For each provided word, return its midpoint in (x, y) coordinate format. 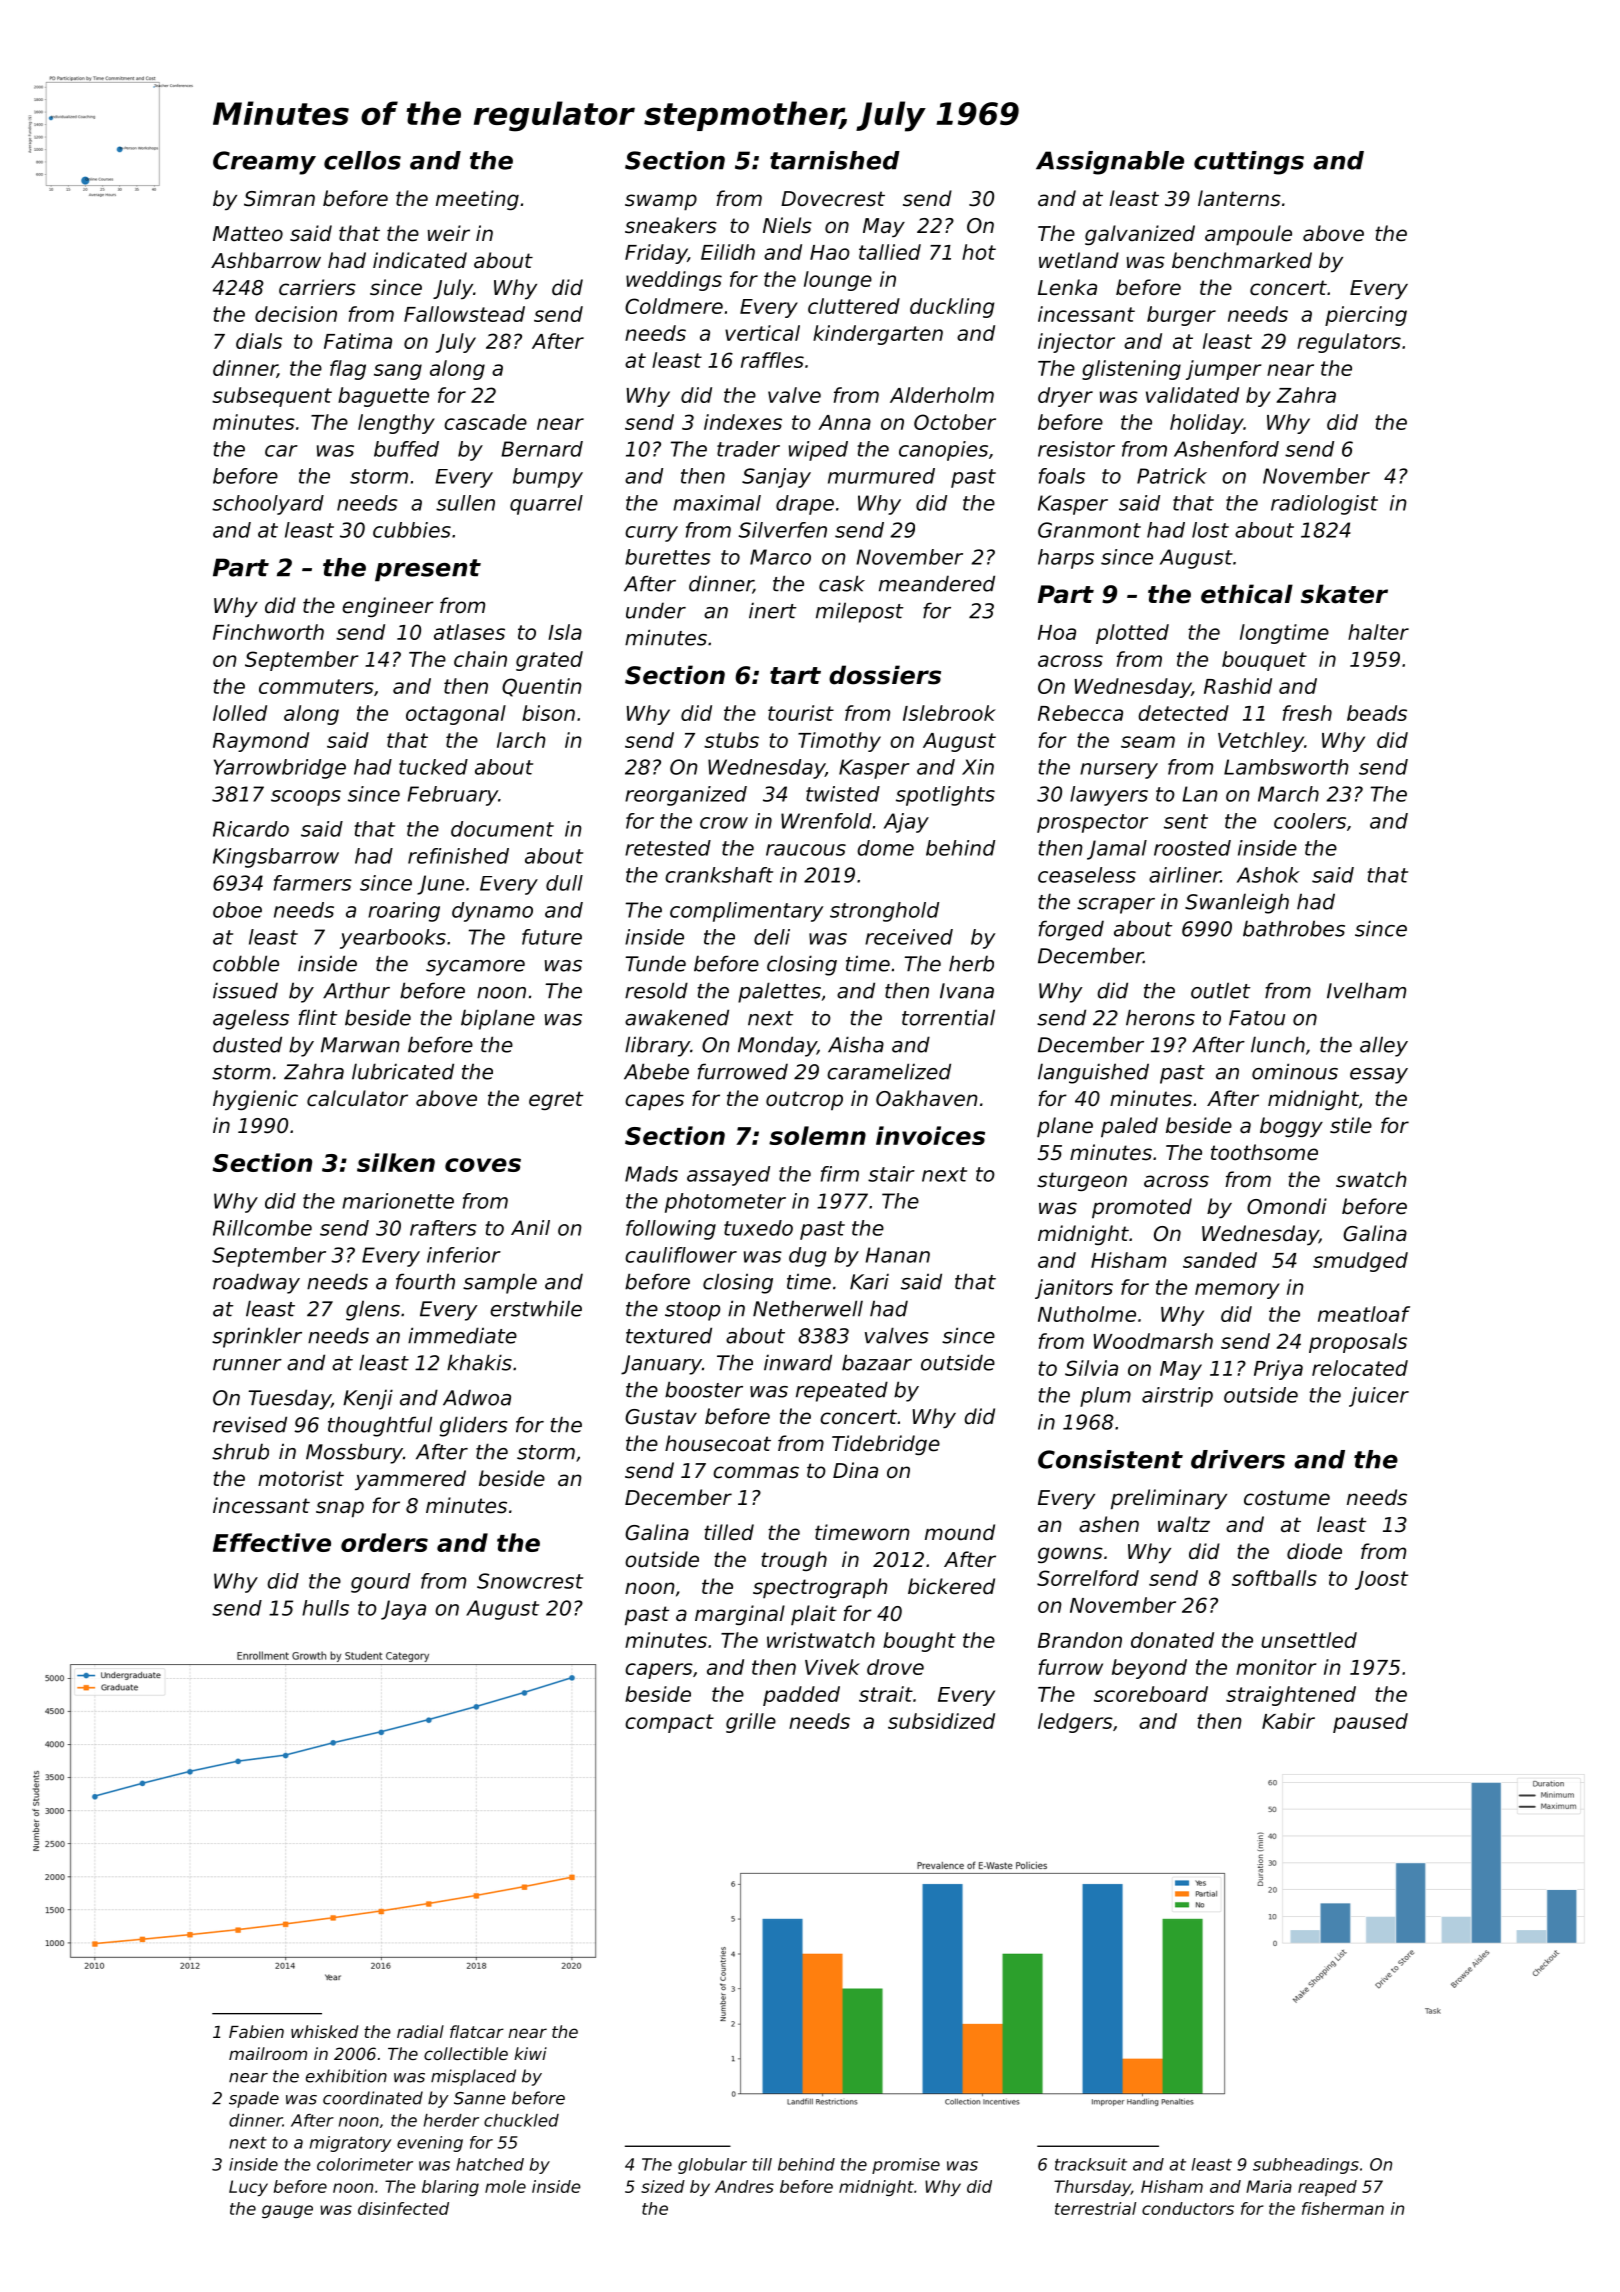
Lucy (248, 2188)
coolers (1310, 821)
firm (840, 1174)
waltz (1184, 1524)
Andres (744, 2186)
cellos (362, 160)
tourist (801, 713)
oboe (237, 910)
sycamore (475, 968)
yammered (410, 1480)
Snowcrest (530, 1581)
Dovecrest (833, 199)
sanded (1220, 1260)
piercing (1366, 316)
